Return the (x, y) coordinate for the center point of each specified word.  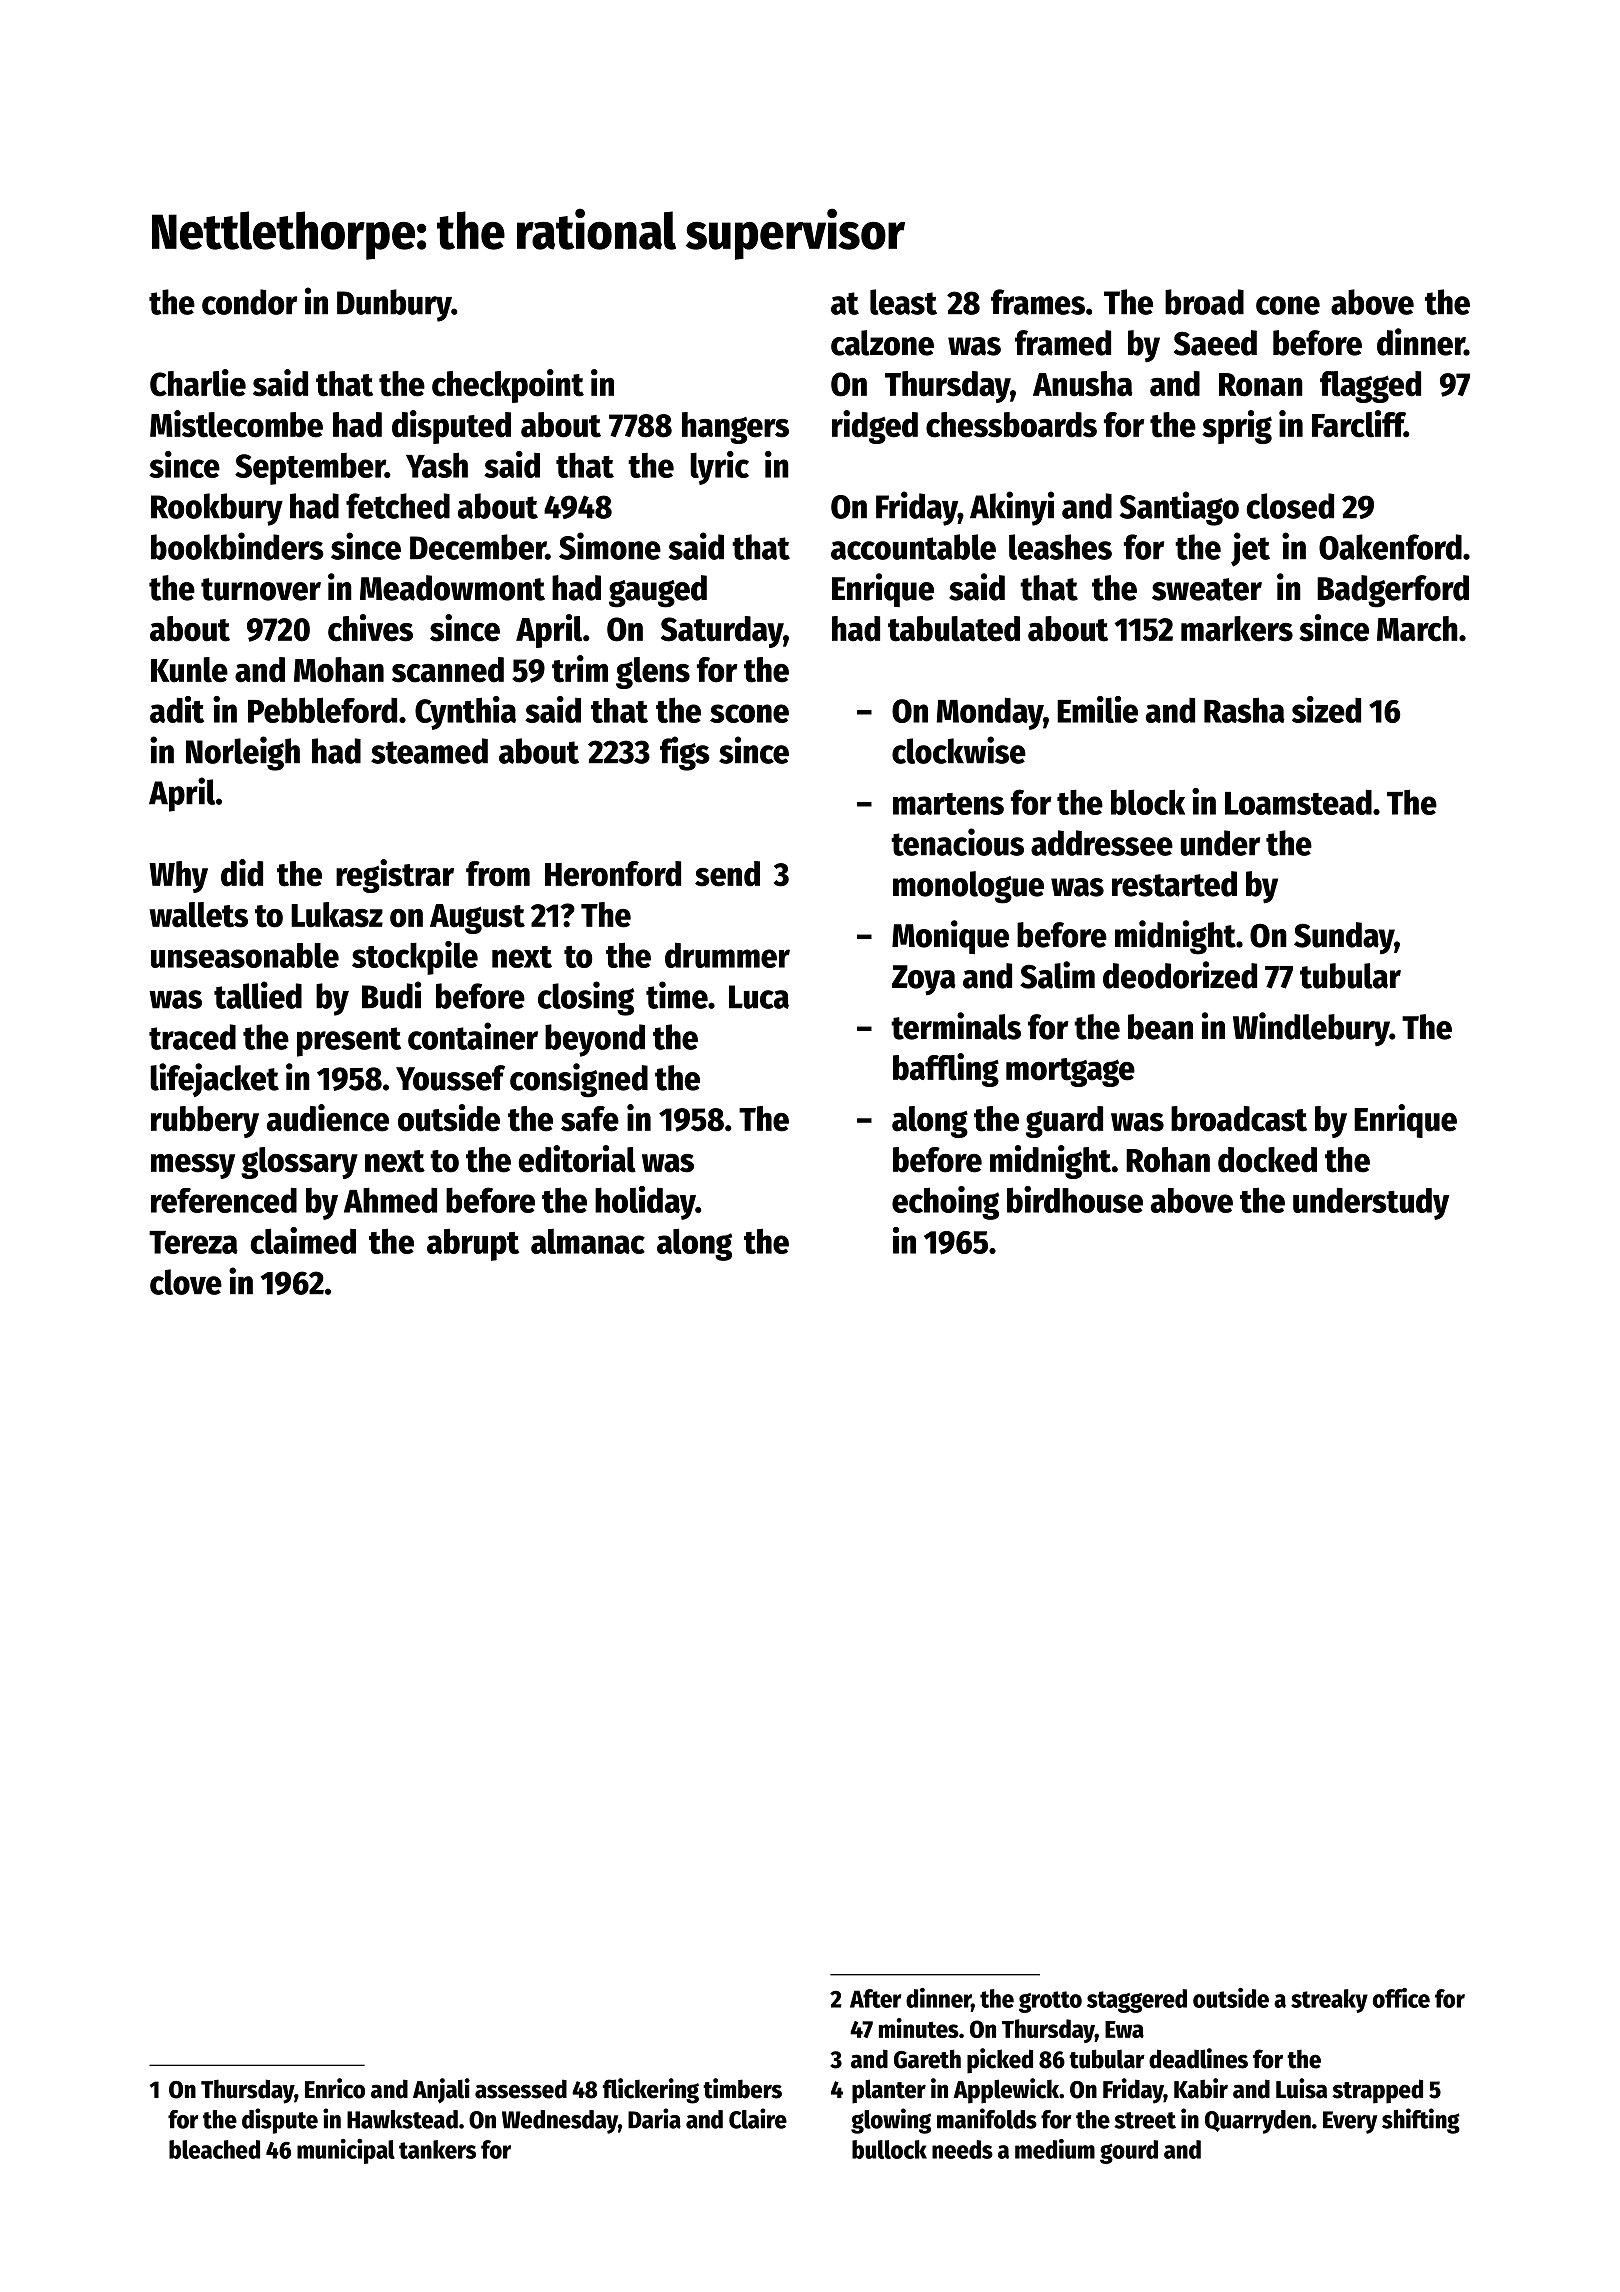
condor (249, 302)
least (903, 302)
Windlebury (1311, 1029)
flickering (651, 2091)
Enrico (335, 2088)
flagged (1370, 387)
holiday (645, 1203)
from (498, 874)
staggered (1137, 2001)
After (875, 1998)
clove (186, 1282)
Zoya (924, 980)
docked (1267, 1160)
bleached (214, 2149)
